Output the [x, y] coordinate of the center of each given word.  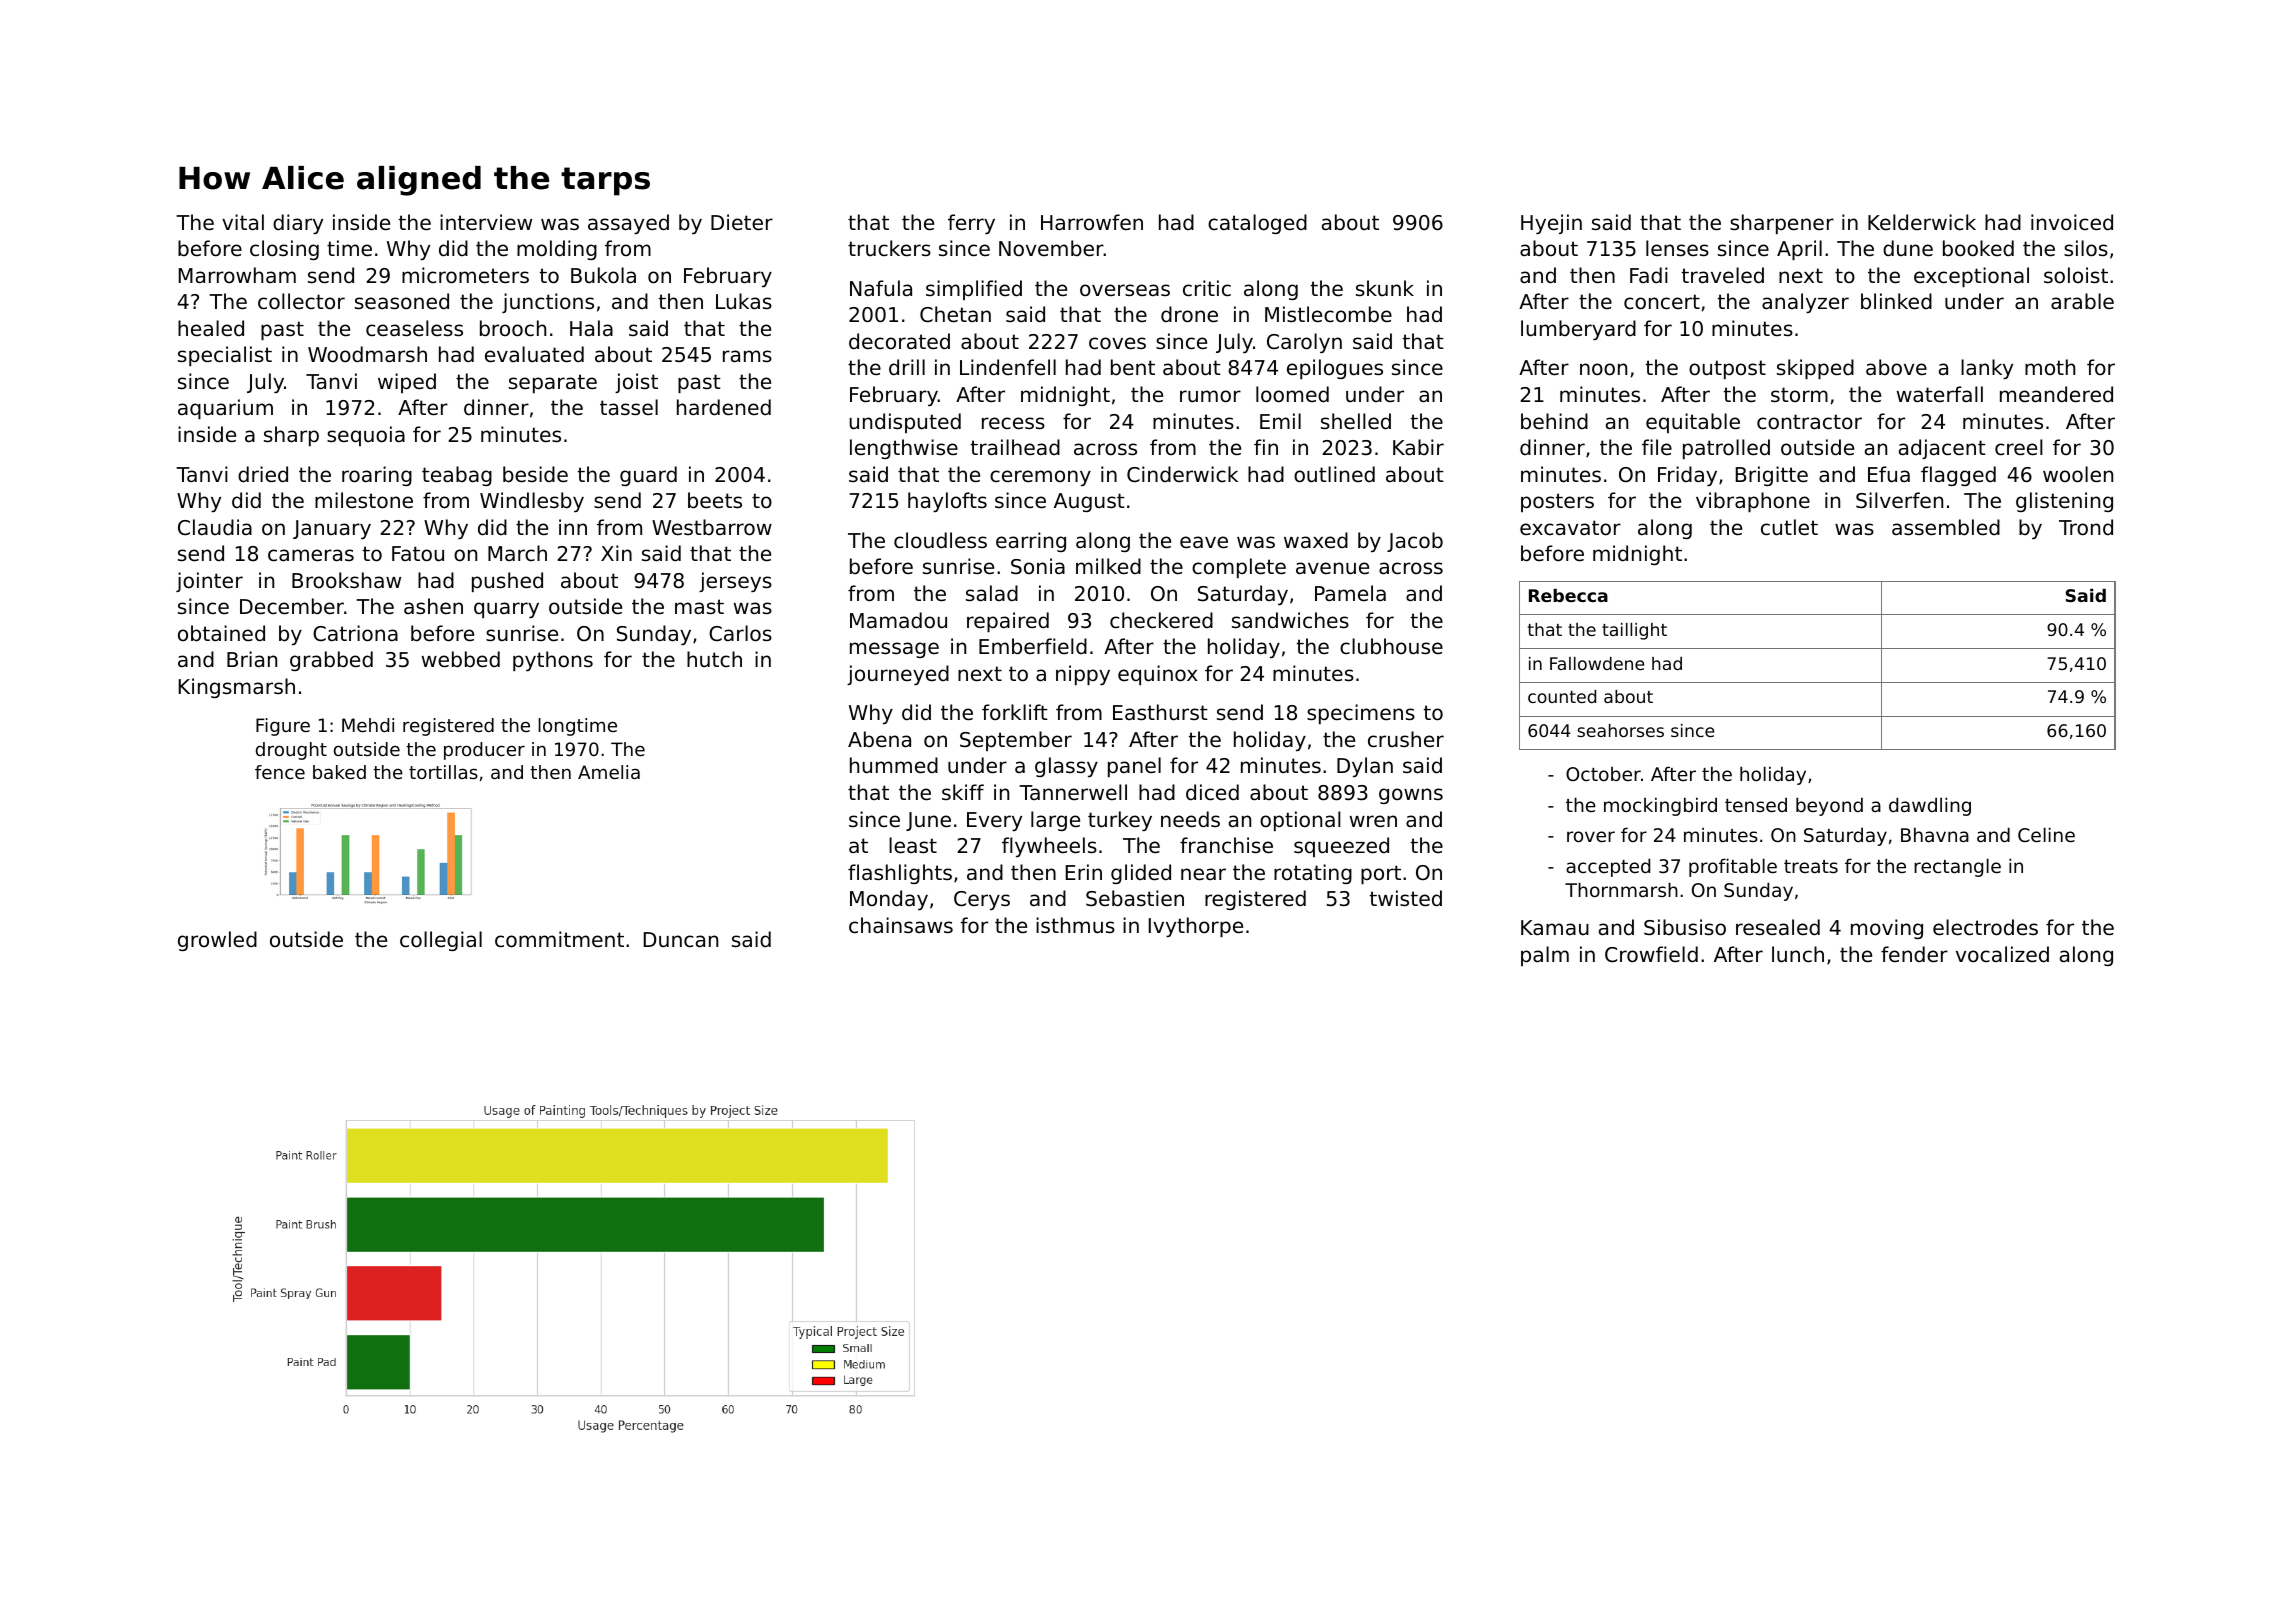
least [913, 845]
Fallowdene [1597, 663]
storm [1799, 394]
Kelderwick [1922, 222]
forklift [1015, 712]
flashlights [900, 874]
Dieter [742, 222]
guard [648, 476]
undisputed [905, 423]
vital [243, 222]
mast [699, 607]
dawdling [1930, 806]
